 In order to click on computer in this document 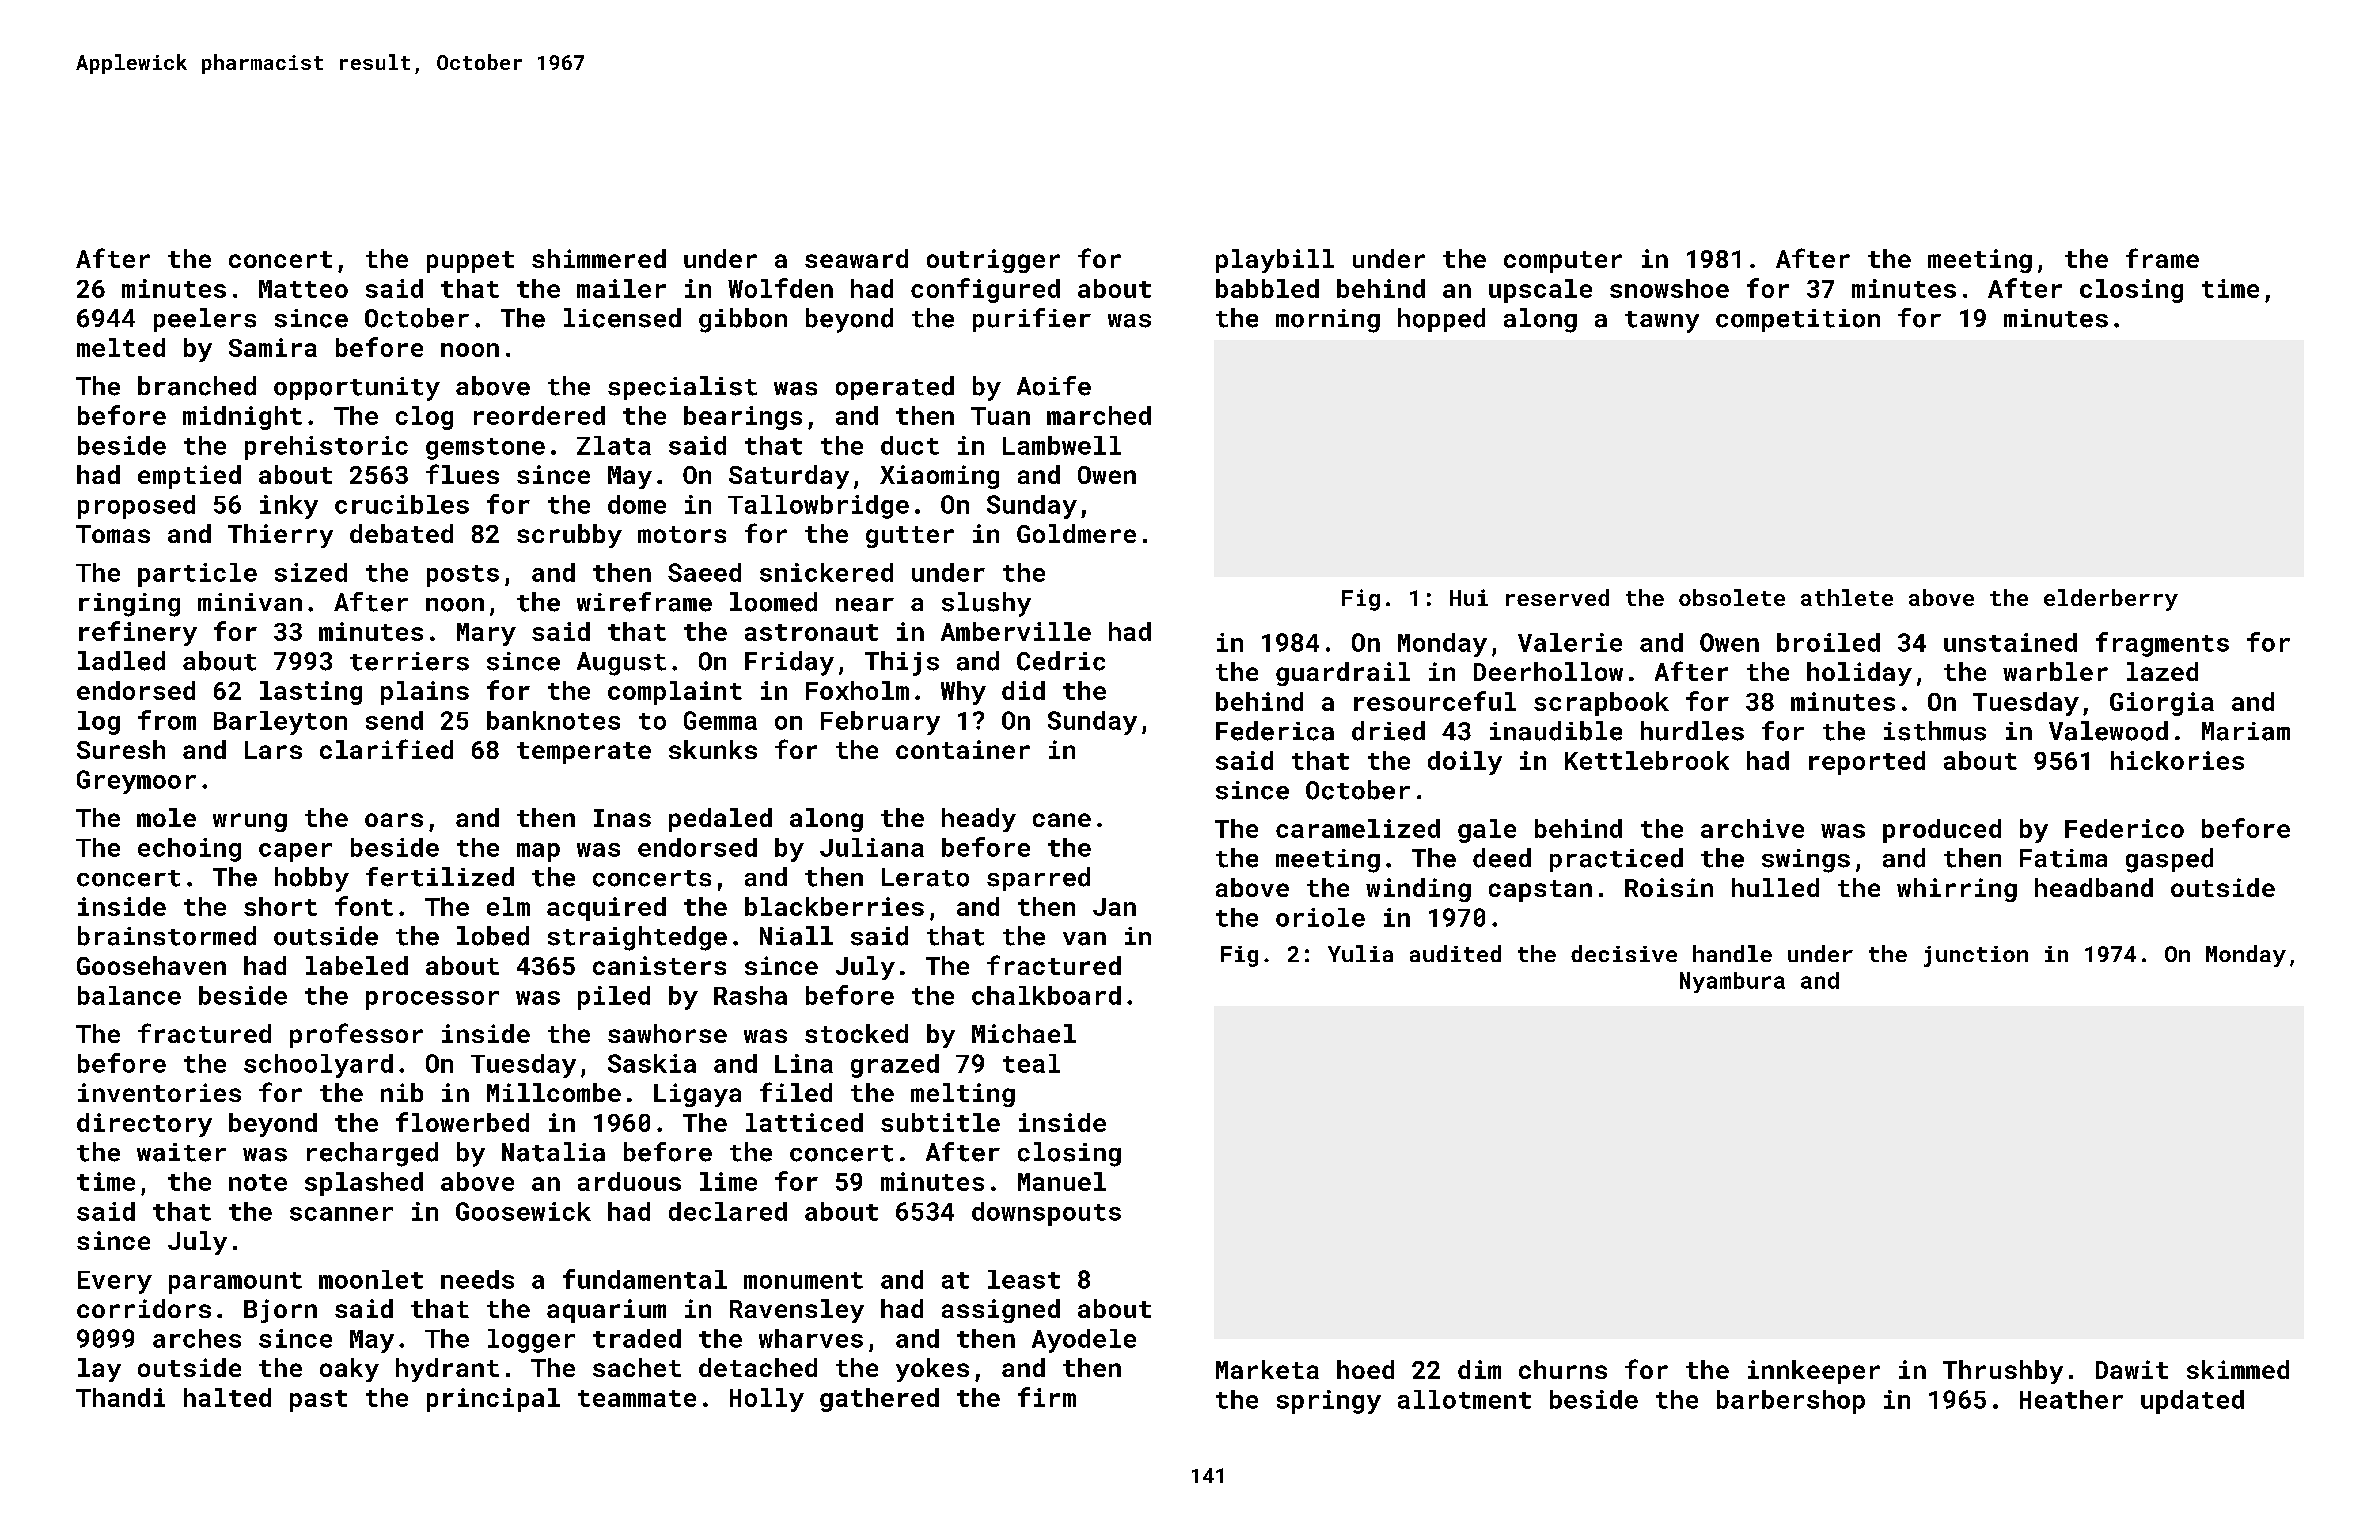, I will do `click(1563, 262)`.
